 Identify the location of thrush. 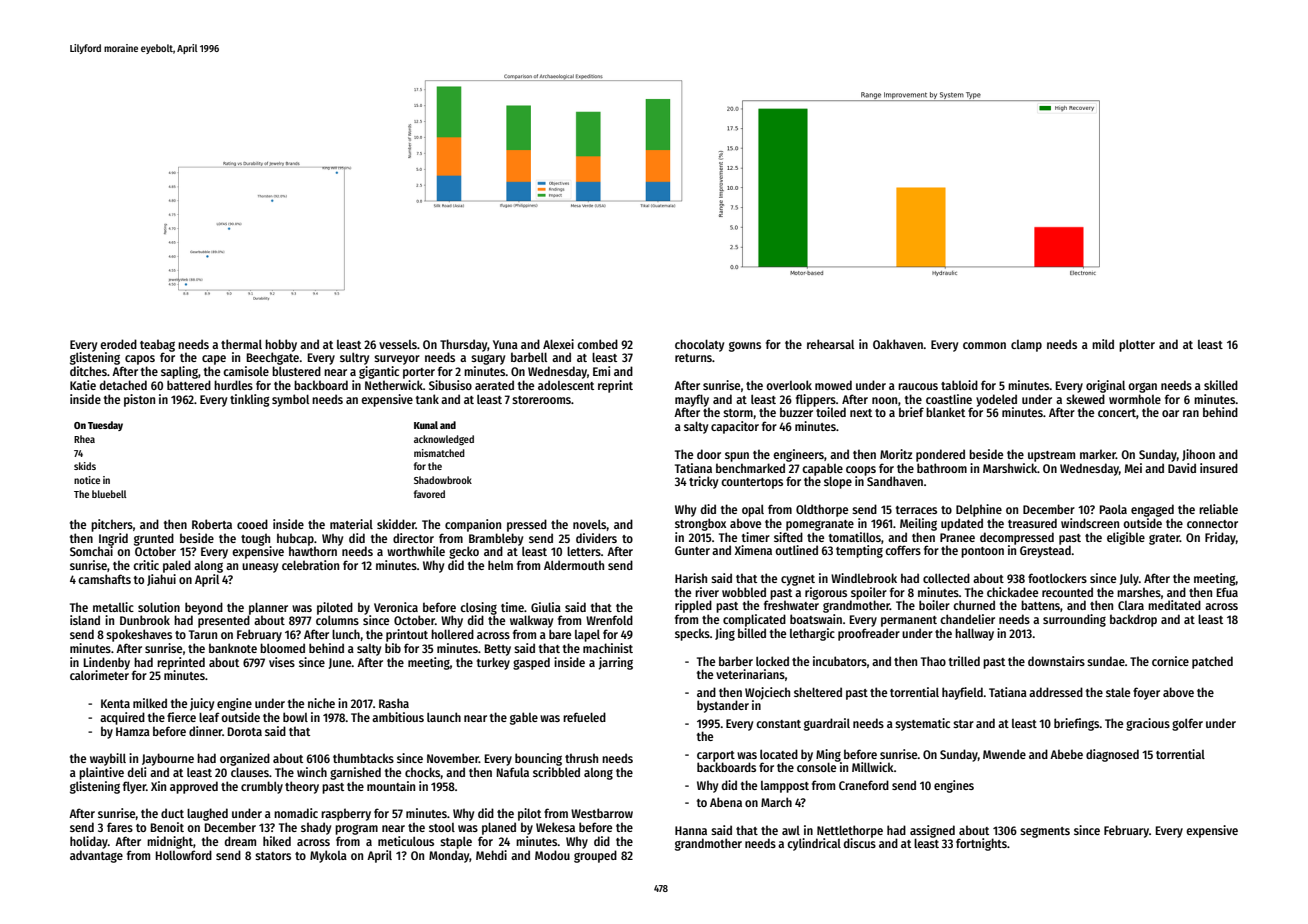
(581, 758).
